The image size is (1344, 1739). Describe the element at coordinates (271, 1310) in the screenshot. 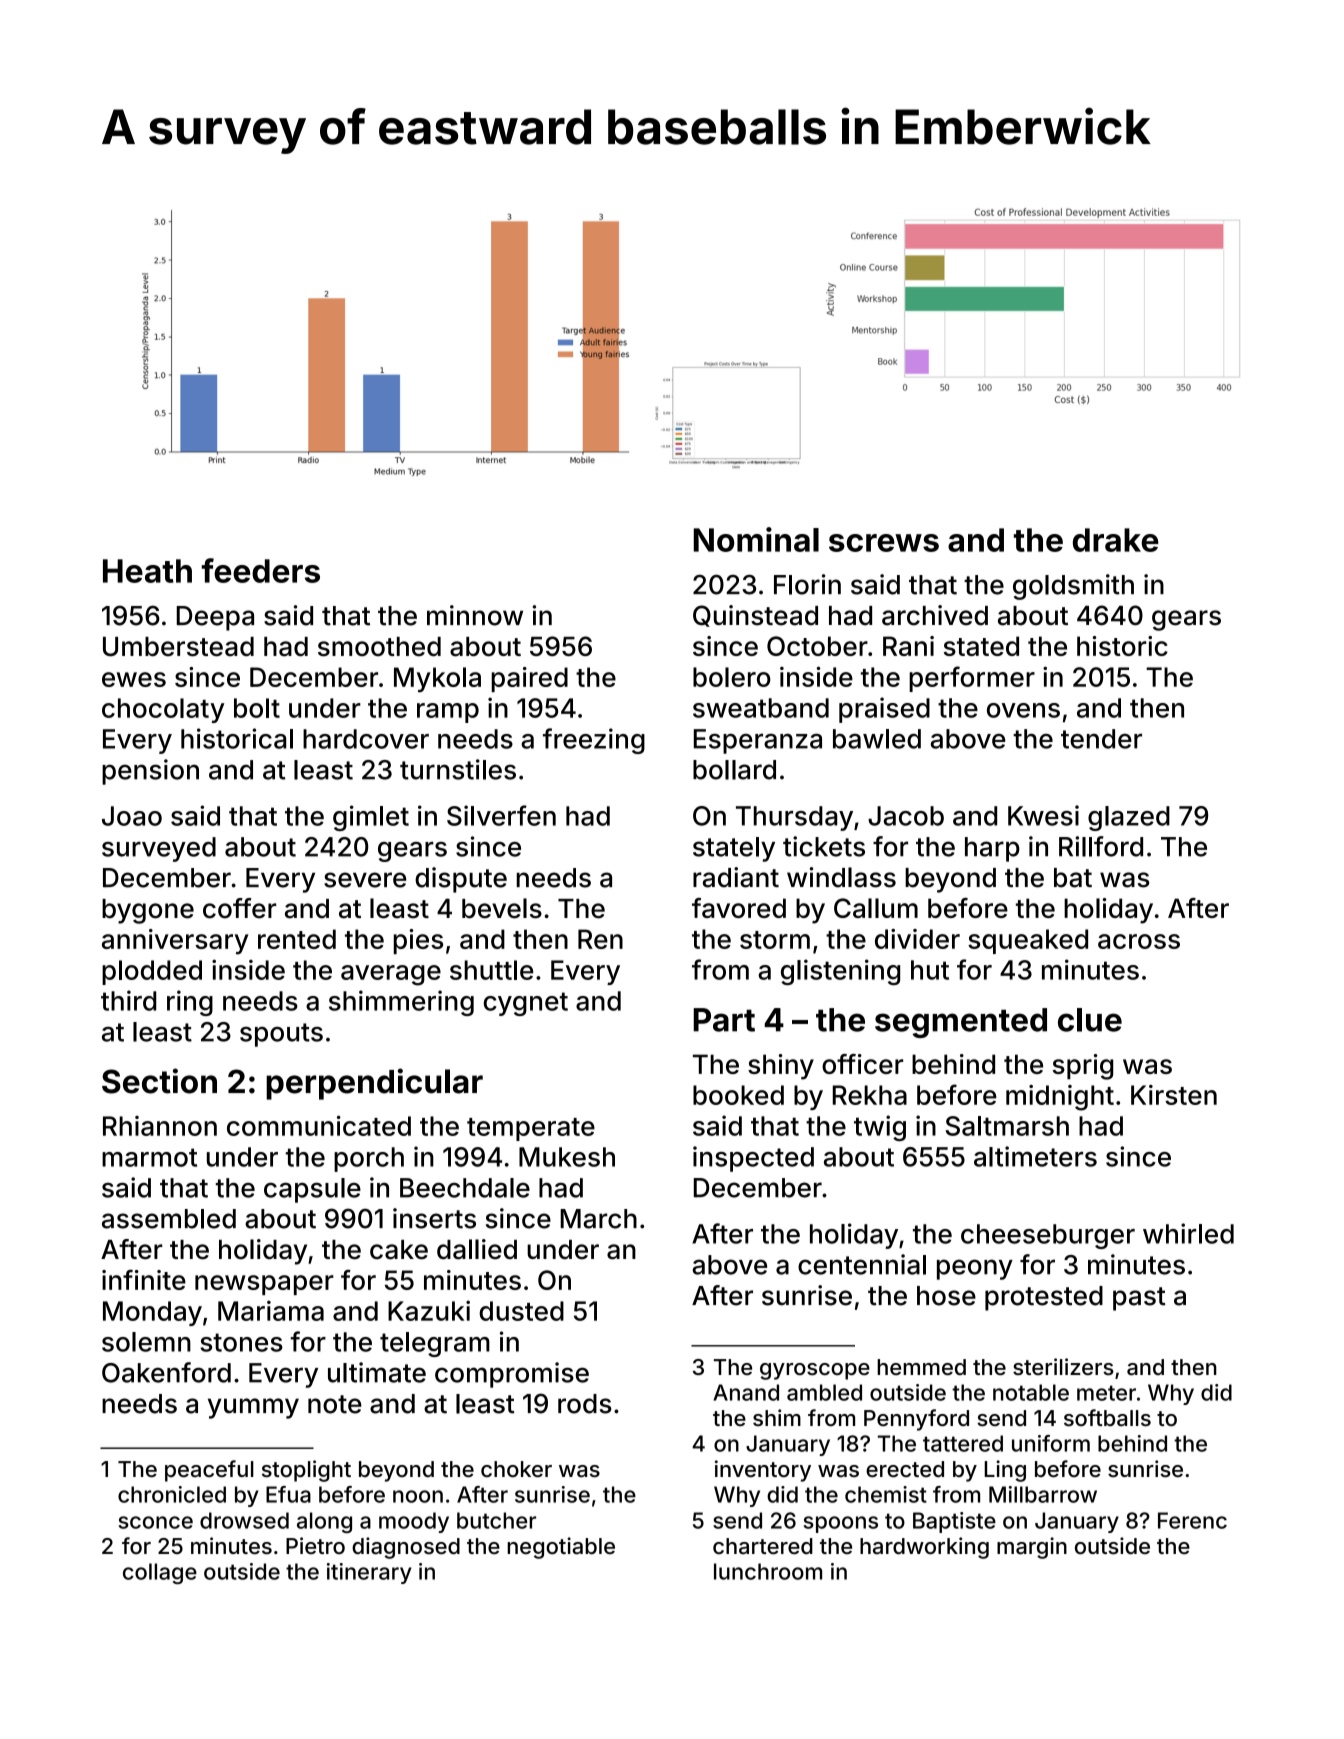

I see `Mariama` at that location.
